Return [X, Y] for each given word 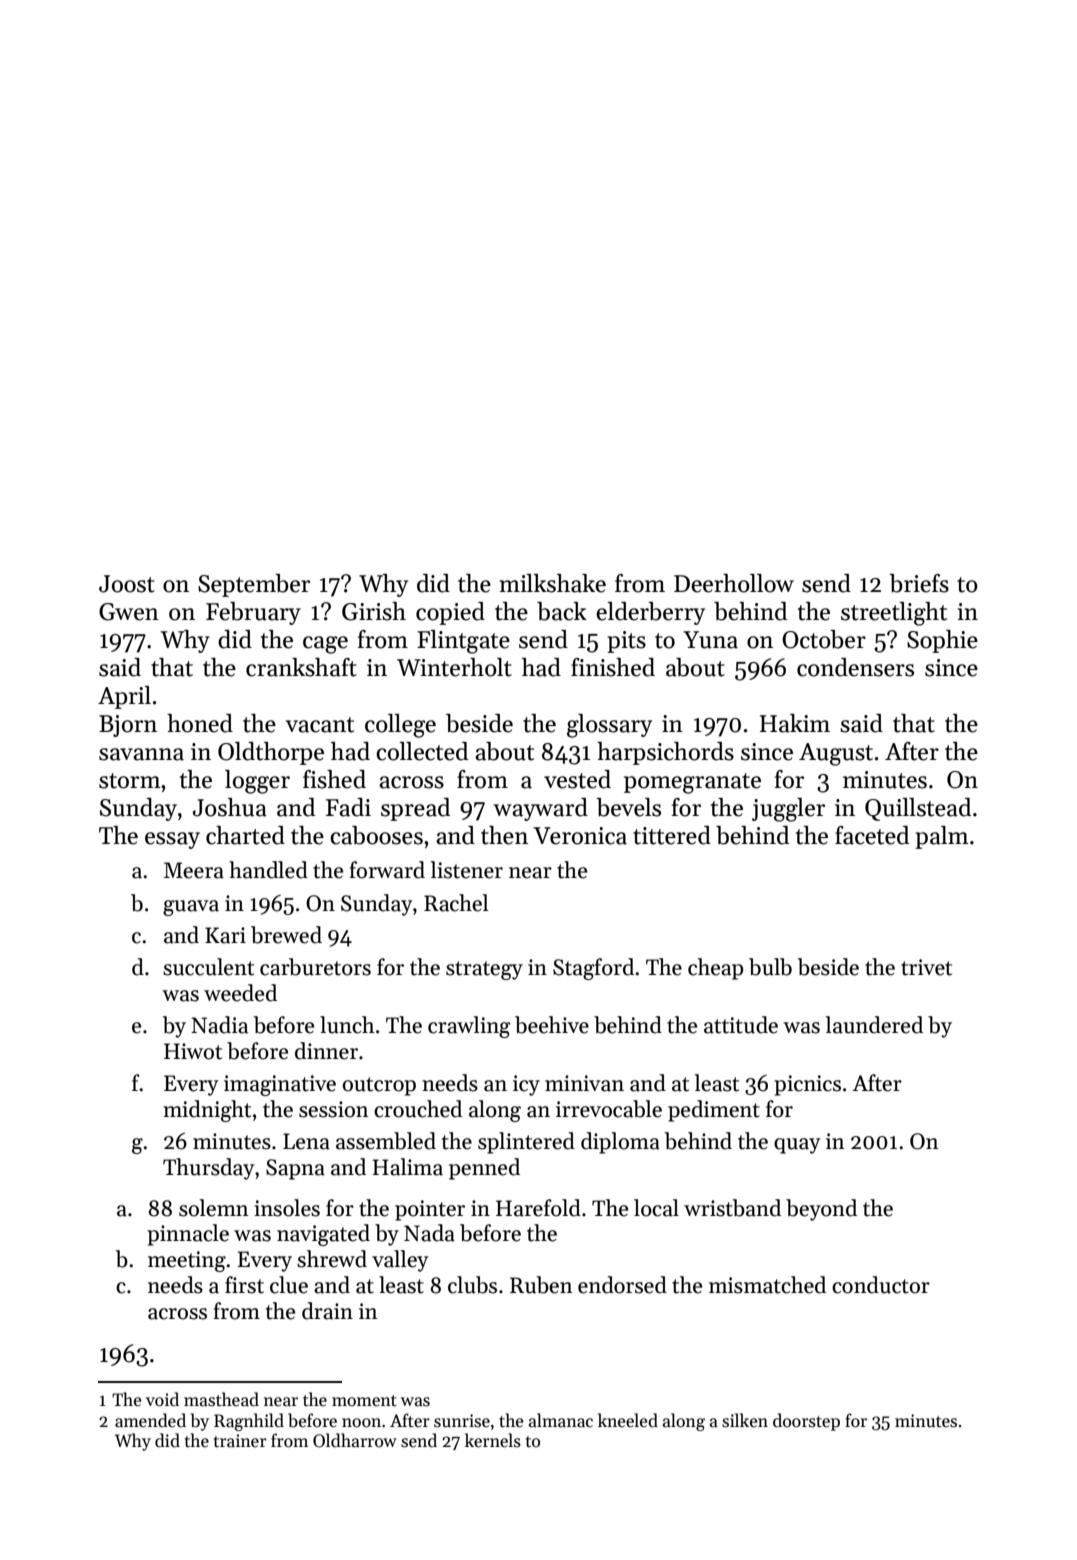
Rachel [456, 903]
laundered [874, 1025]
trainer [240, 1441]
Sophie [942, 641]
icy [526, 1085]
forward [387, 870]
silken [745, 1420]
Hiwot [193, 1051]
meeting [187, 1261]
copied [450, 613]
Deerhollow [734, 583]
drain [327, 1311]
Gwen [129, 612]
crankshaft [301, 667]
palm [942, 837]
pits [626, 642]
